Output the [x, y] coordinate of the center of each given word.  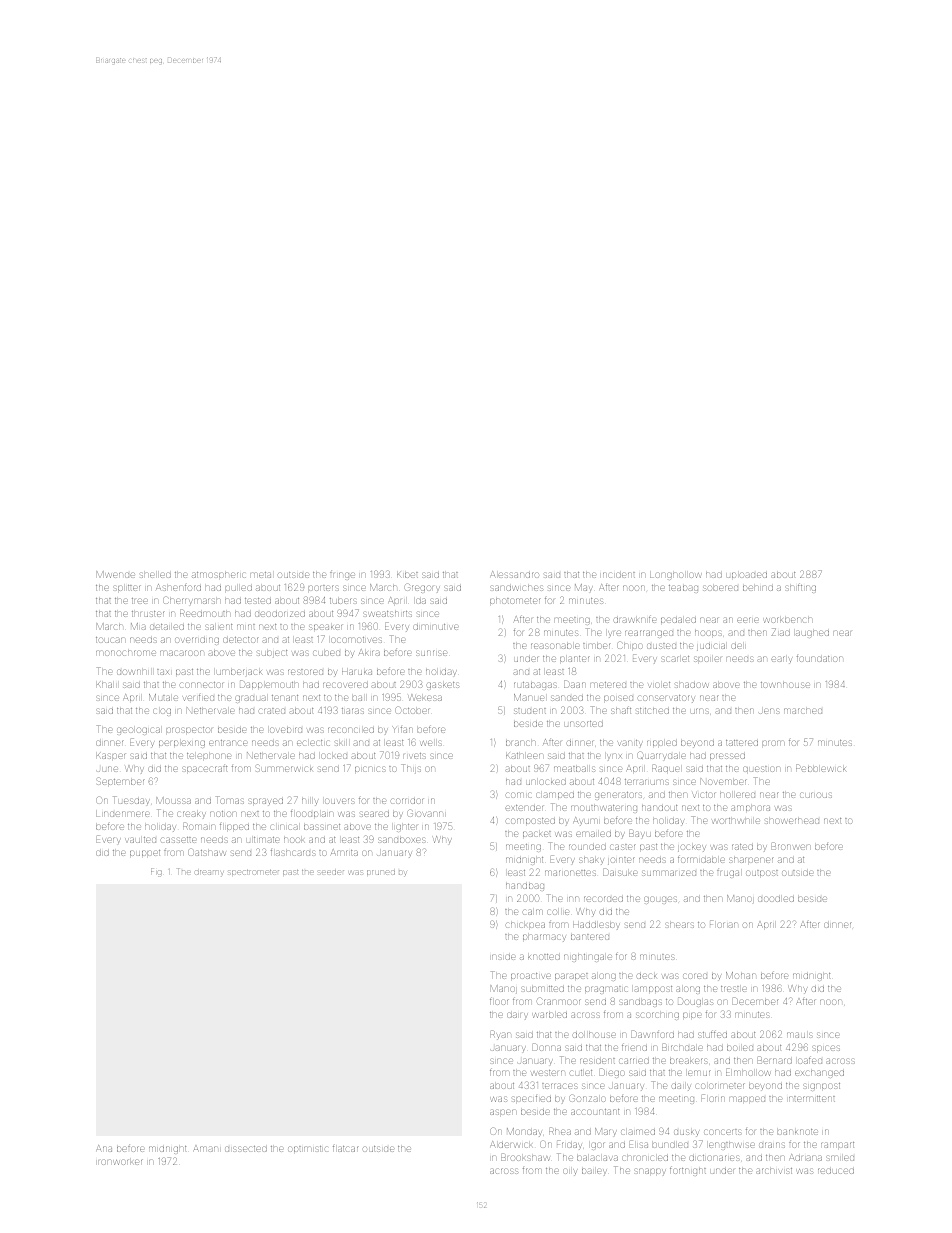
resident [597, 1061]
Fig [156, 872]
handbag [525, 887]
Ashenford [178, 587]
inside [503, 957]
